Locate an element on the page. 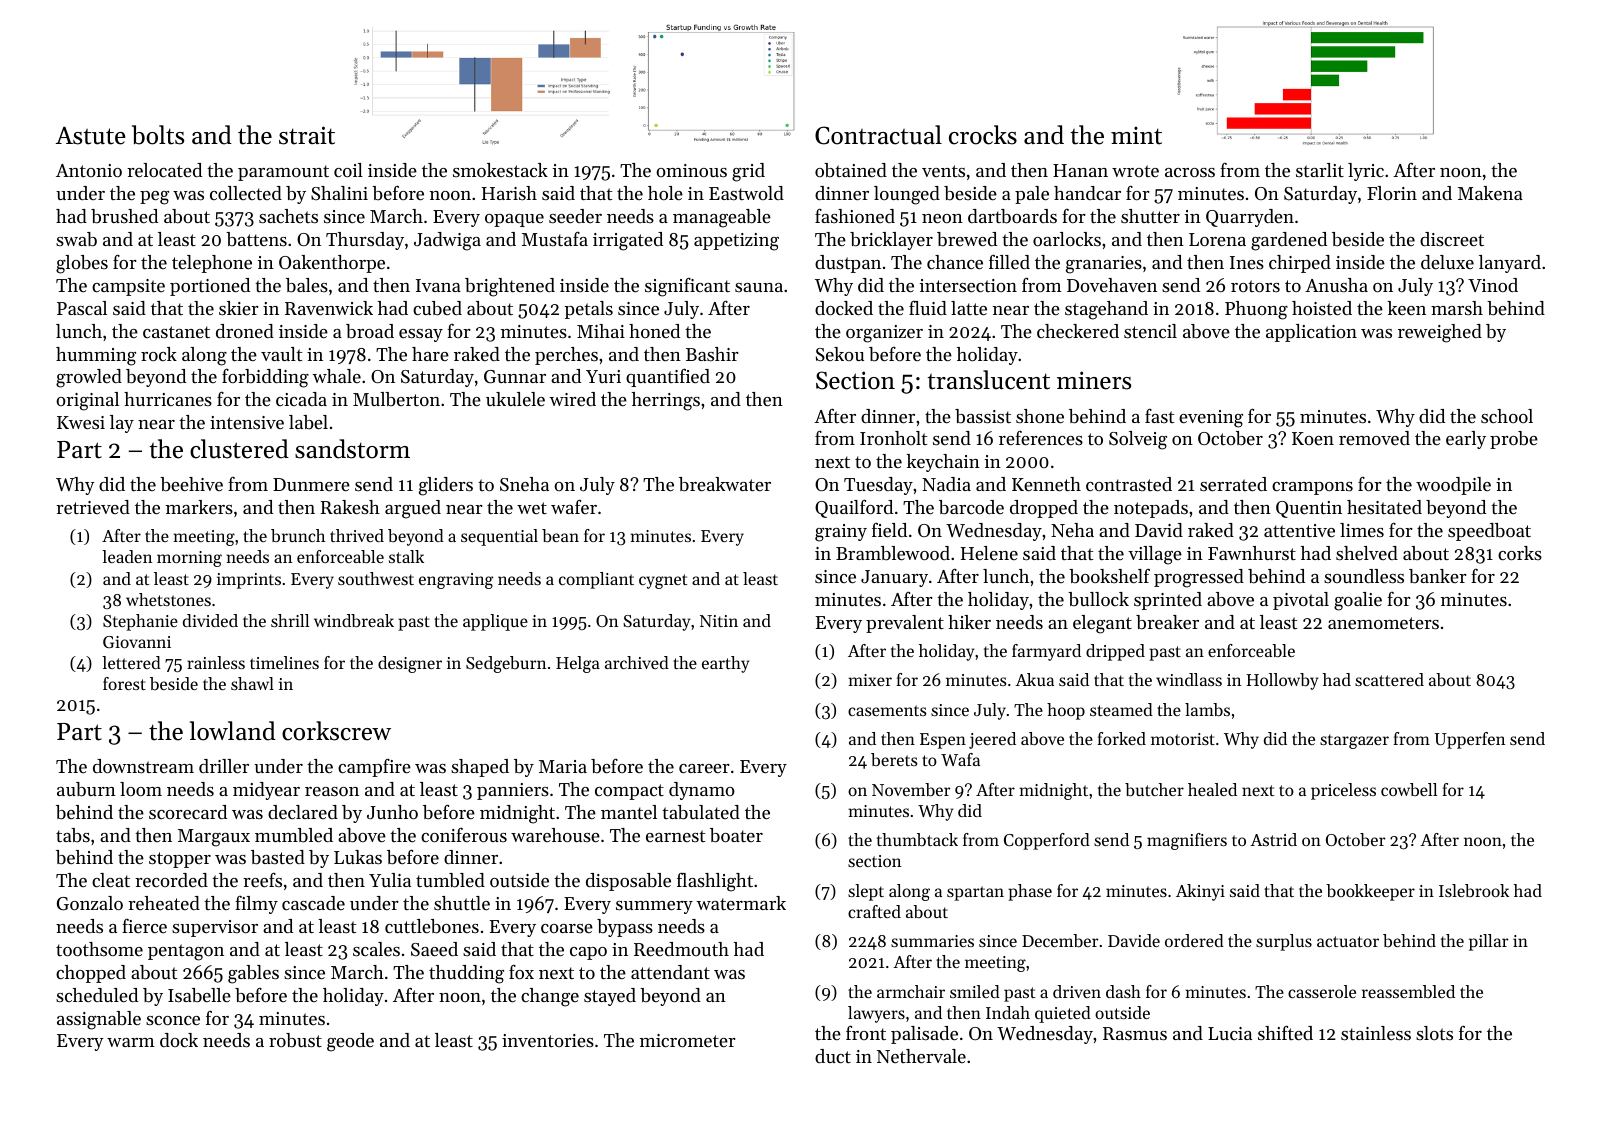 The height and width of the image is (1136, 1606). growled is located at coordinates (89, 378).
